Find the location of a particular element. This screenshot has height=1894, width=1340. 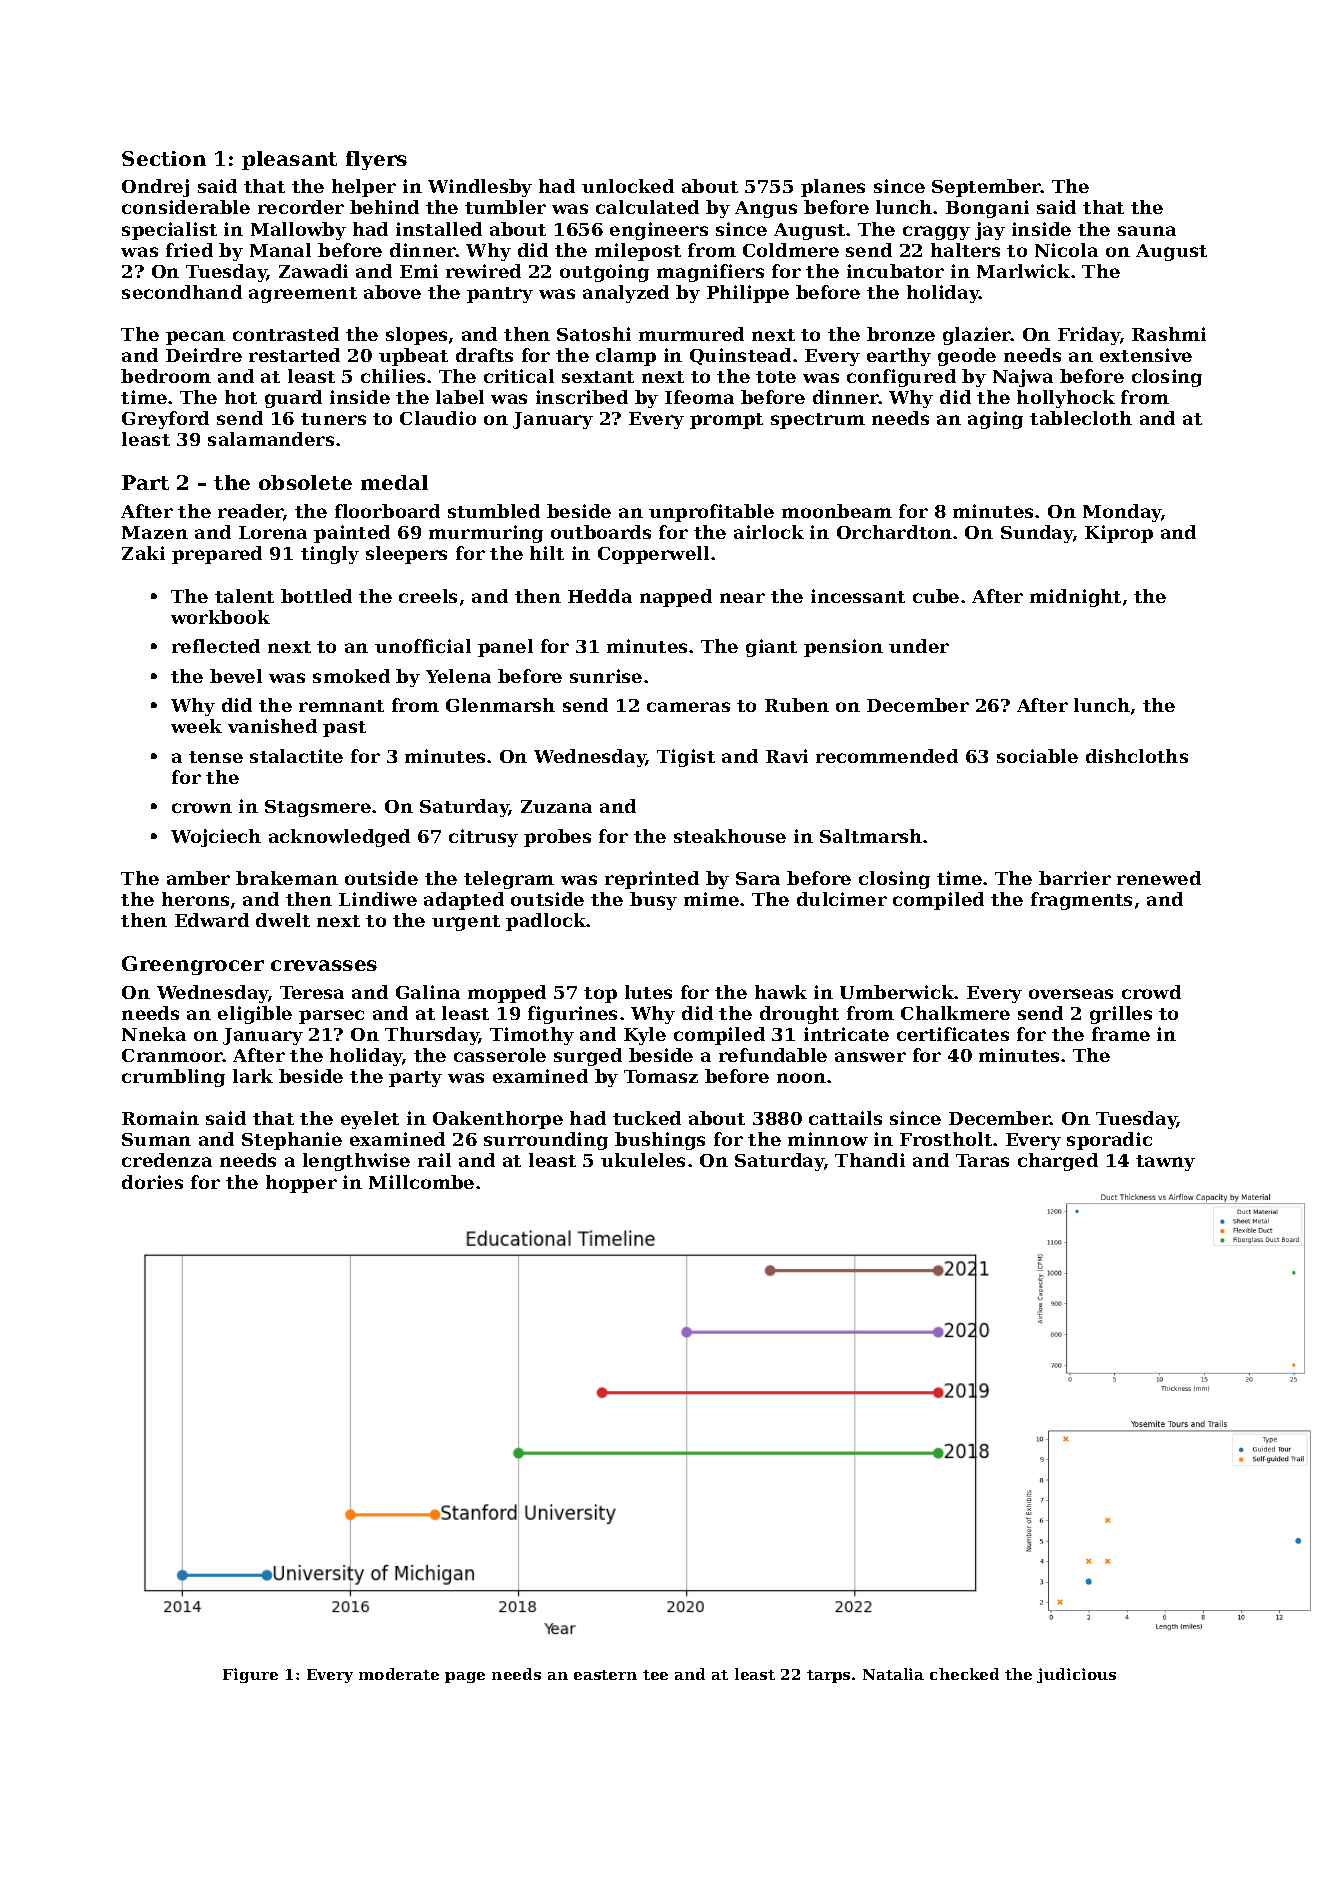

lark is located at coordinates (253, 1076).
